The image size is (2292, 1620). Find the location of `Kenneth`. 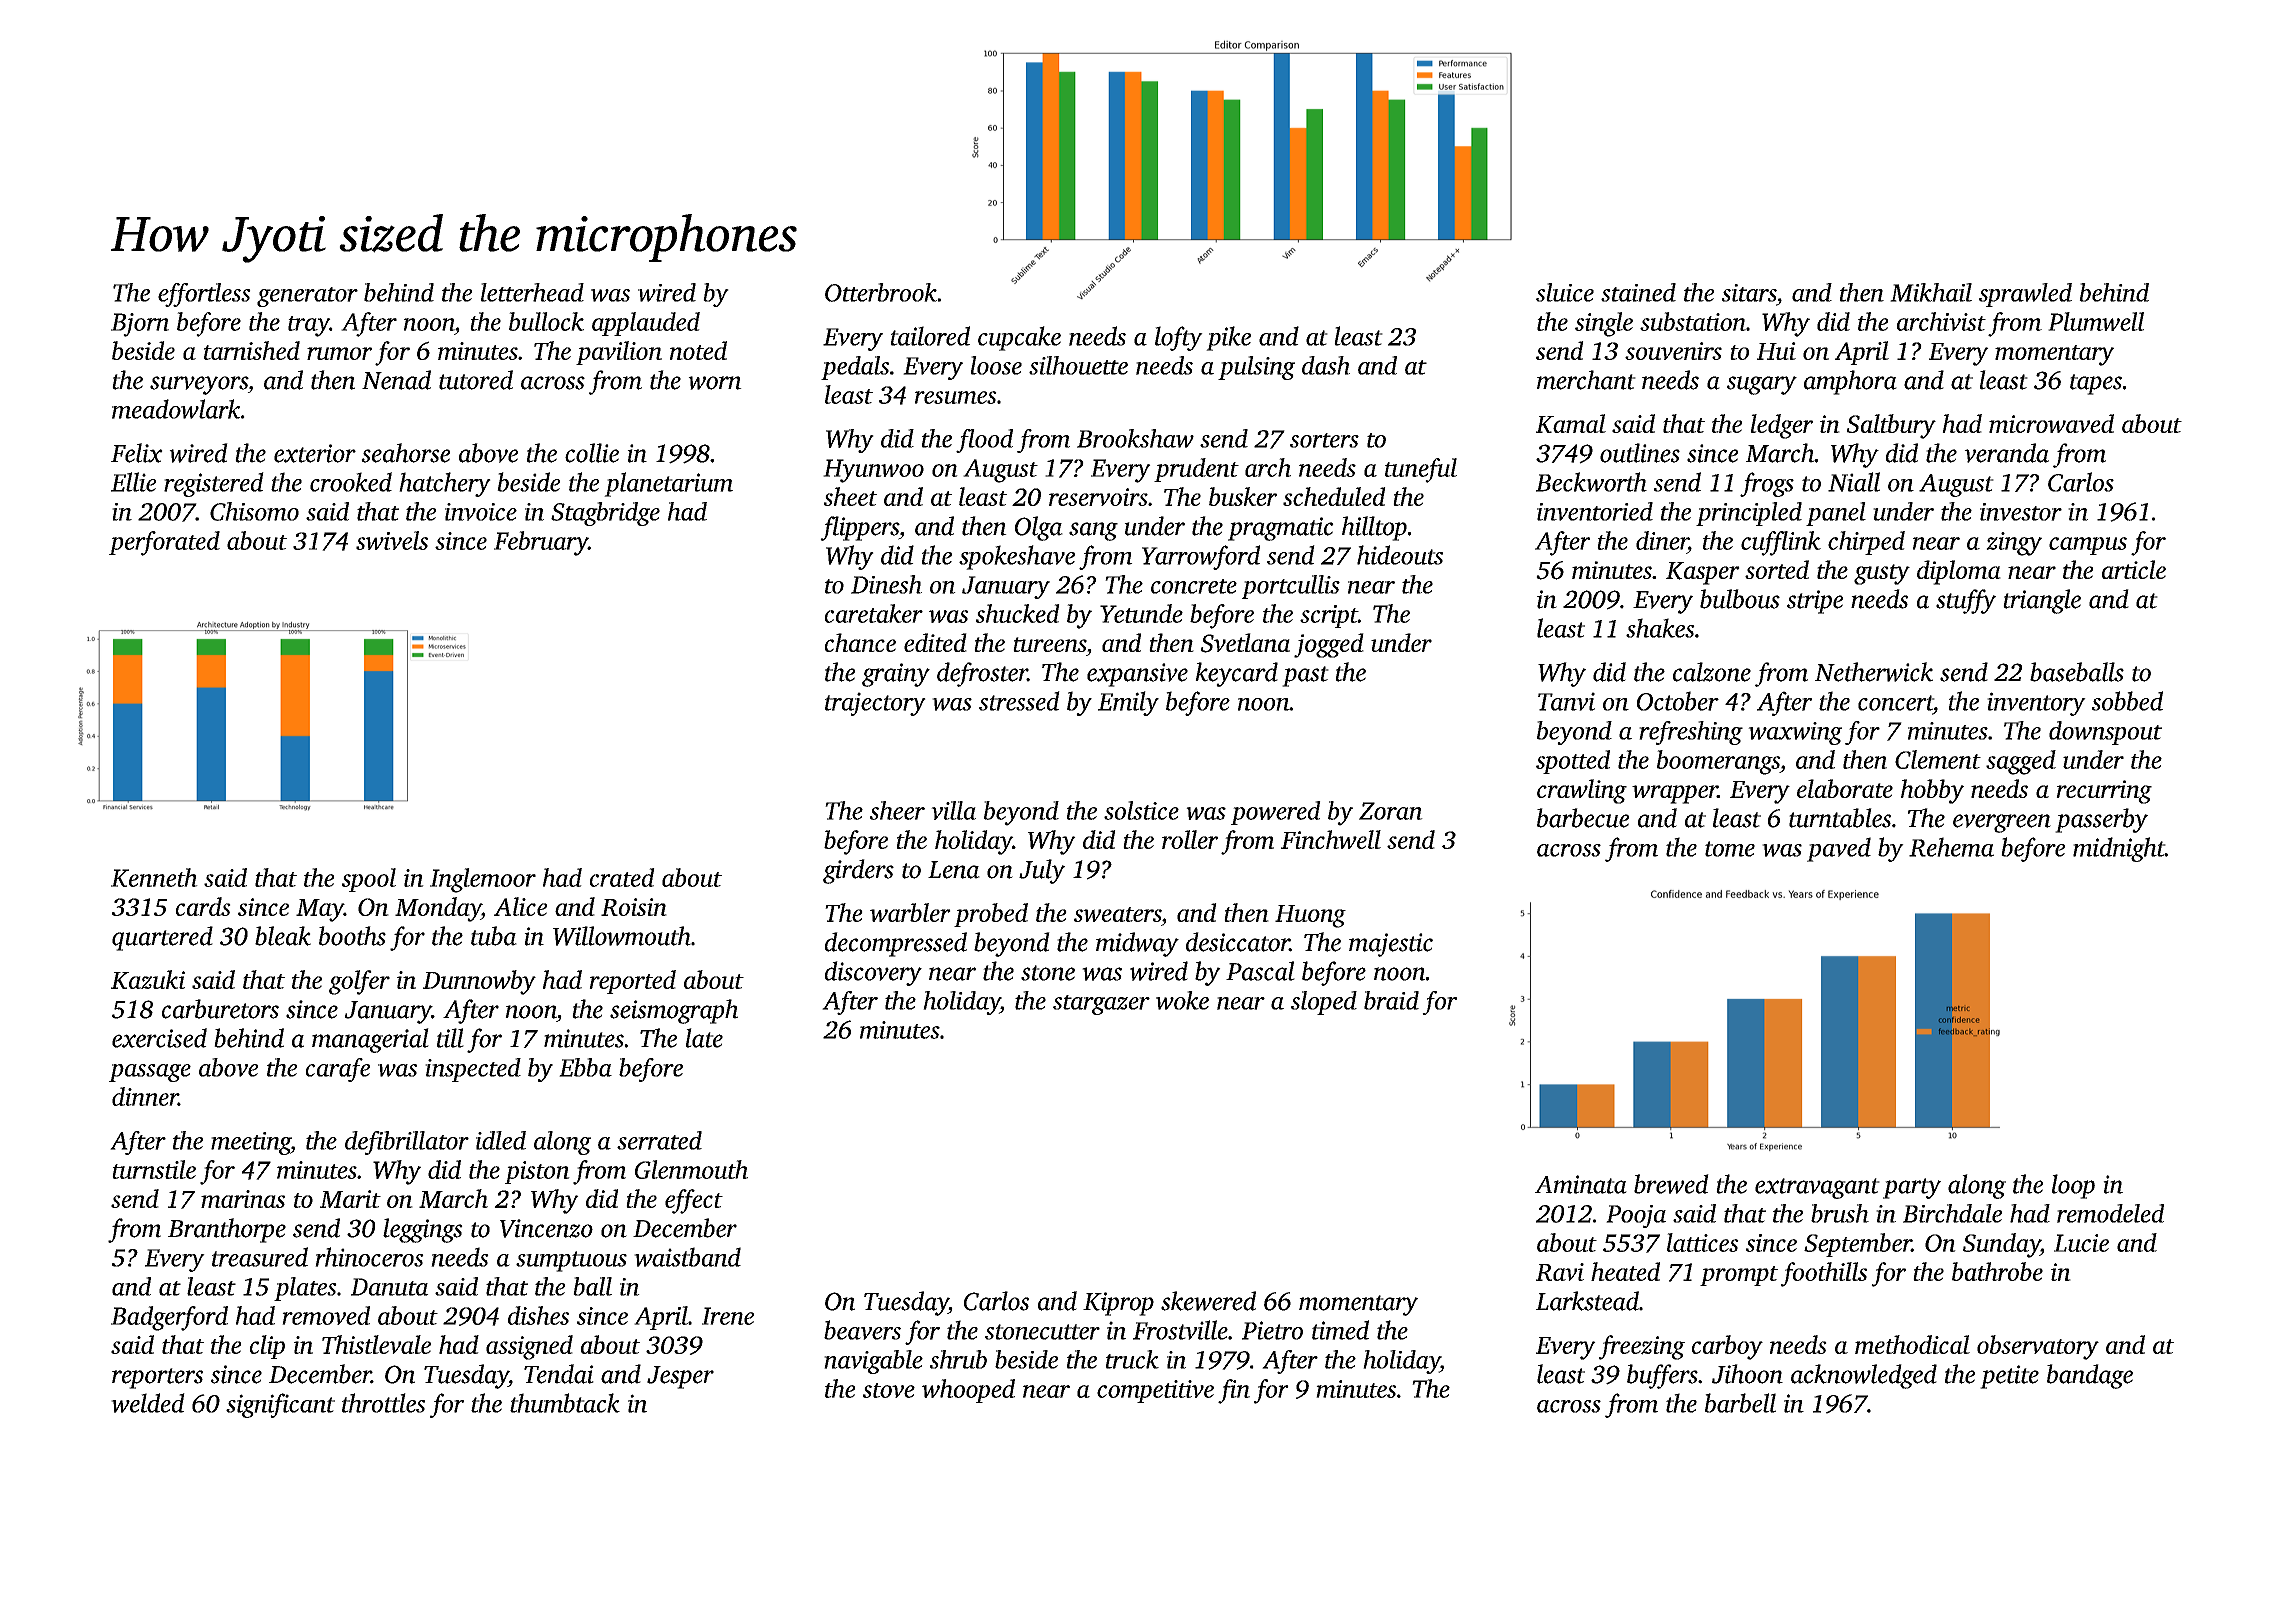

Kenneth is located at coordinates (154, 877).
